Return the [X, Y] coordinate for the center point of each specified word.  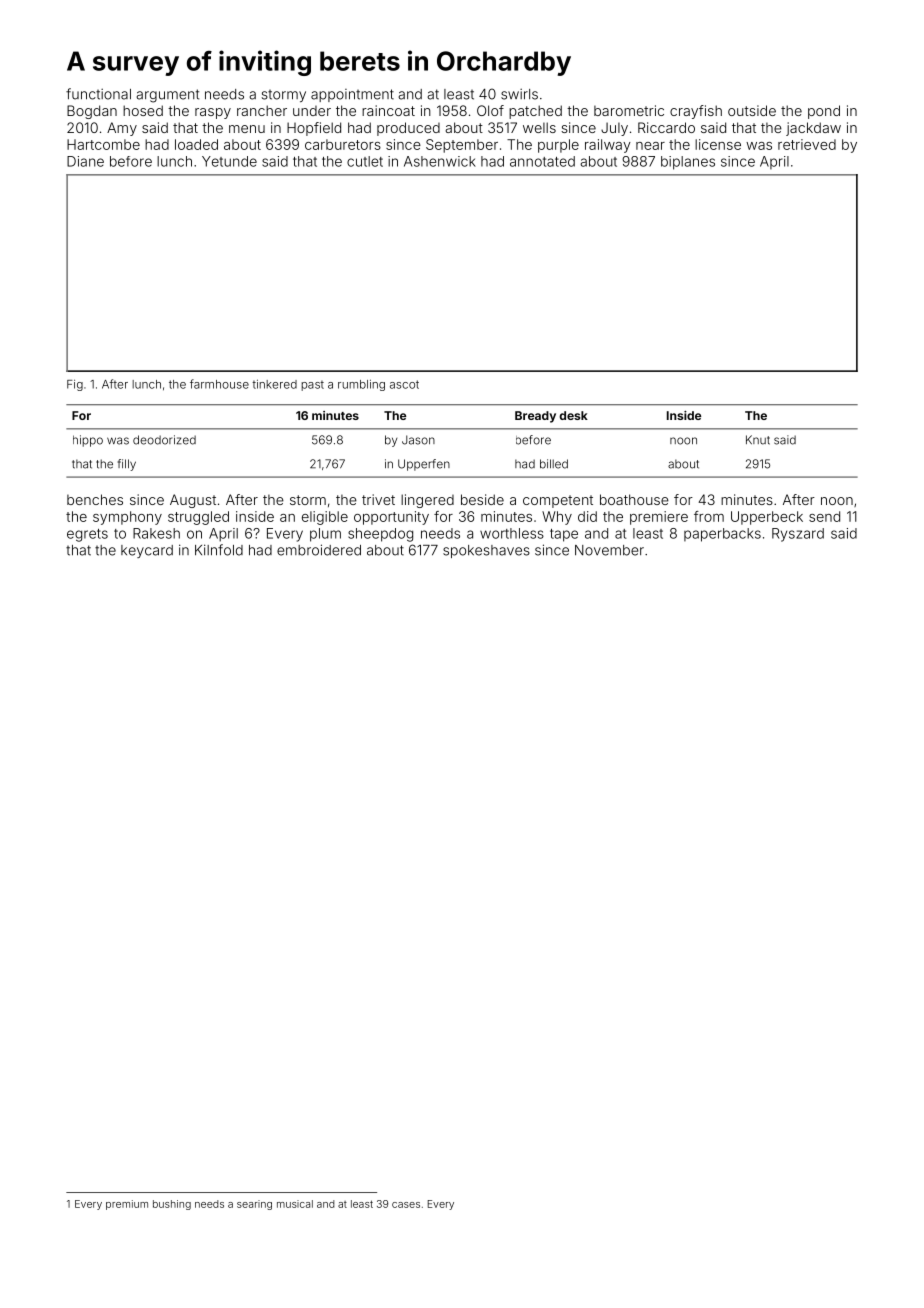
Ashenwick [440, 161]
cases [406, 1205]
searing [254, 1205]
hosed [143, 110]
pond [824, 112]
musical [295, 1204]
